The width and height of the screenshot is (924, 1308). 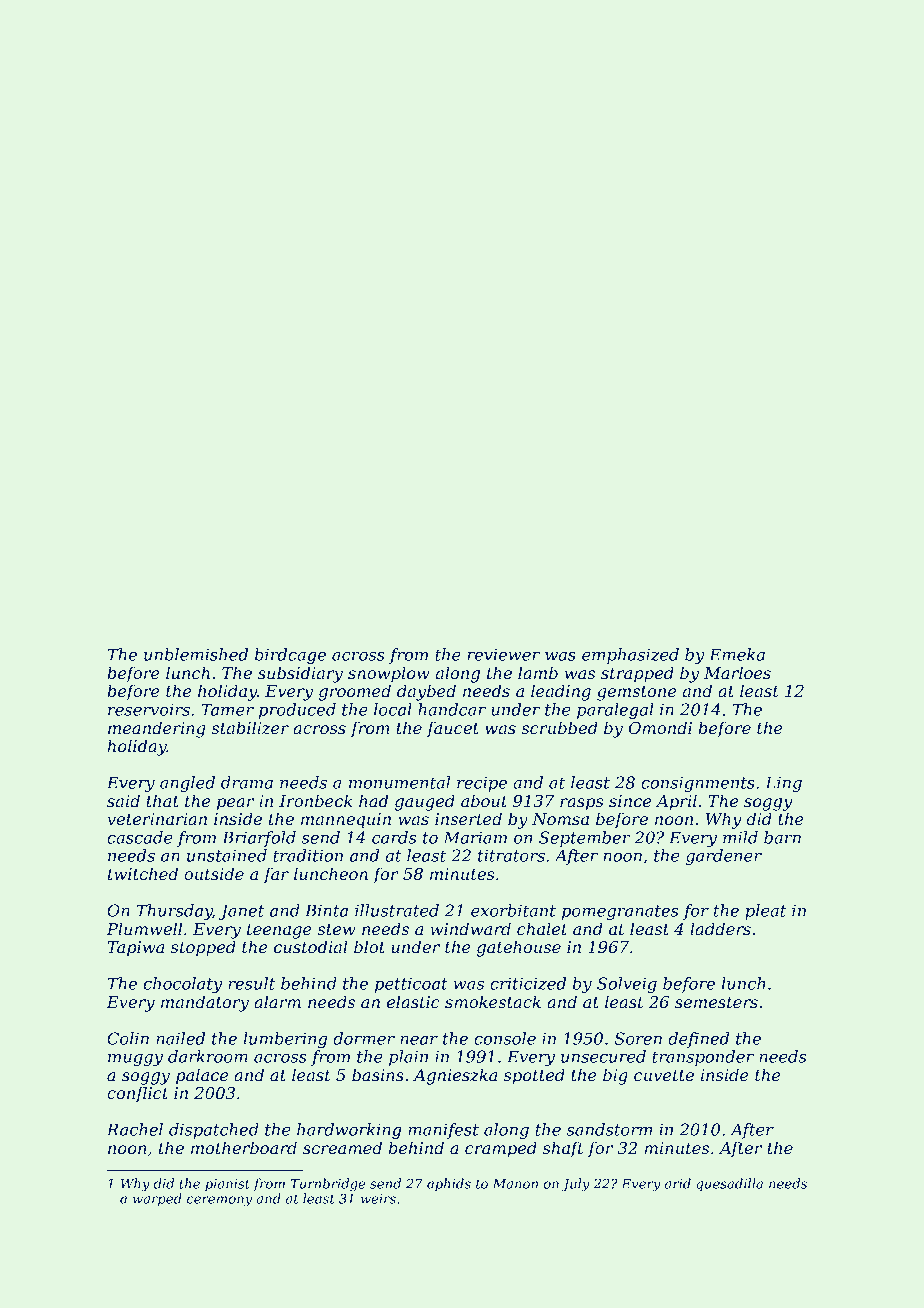 What do you see at coordinates (196, 654) in the screenshot?
I see `unblemished` at bounding box center [196, 654].
